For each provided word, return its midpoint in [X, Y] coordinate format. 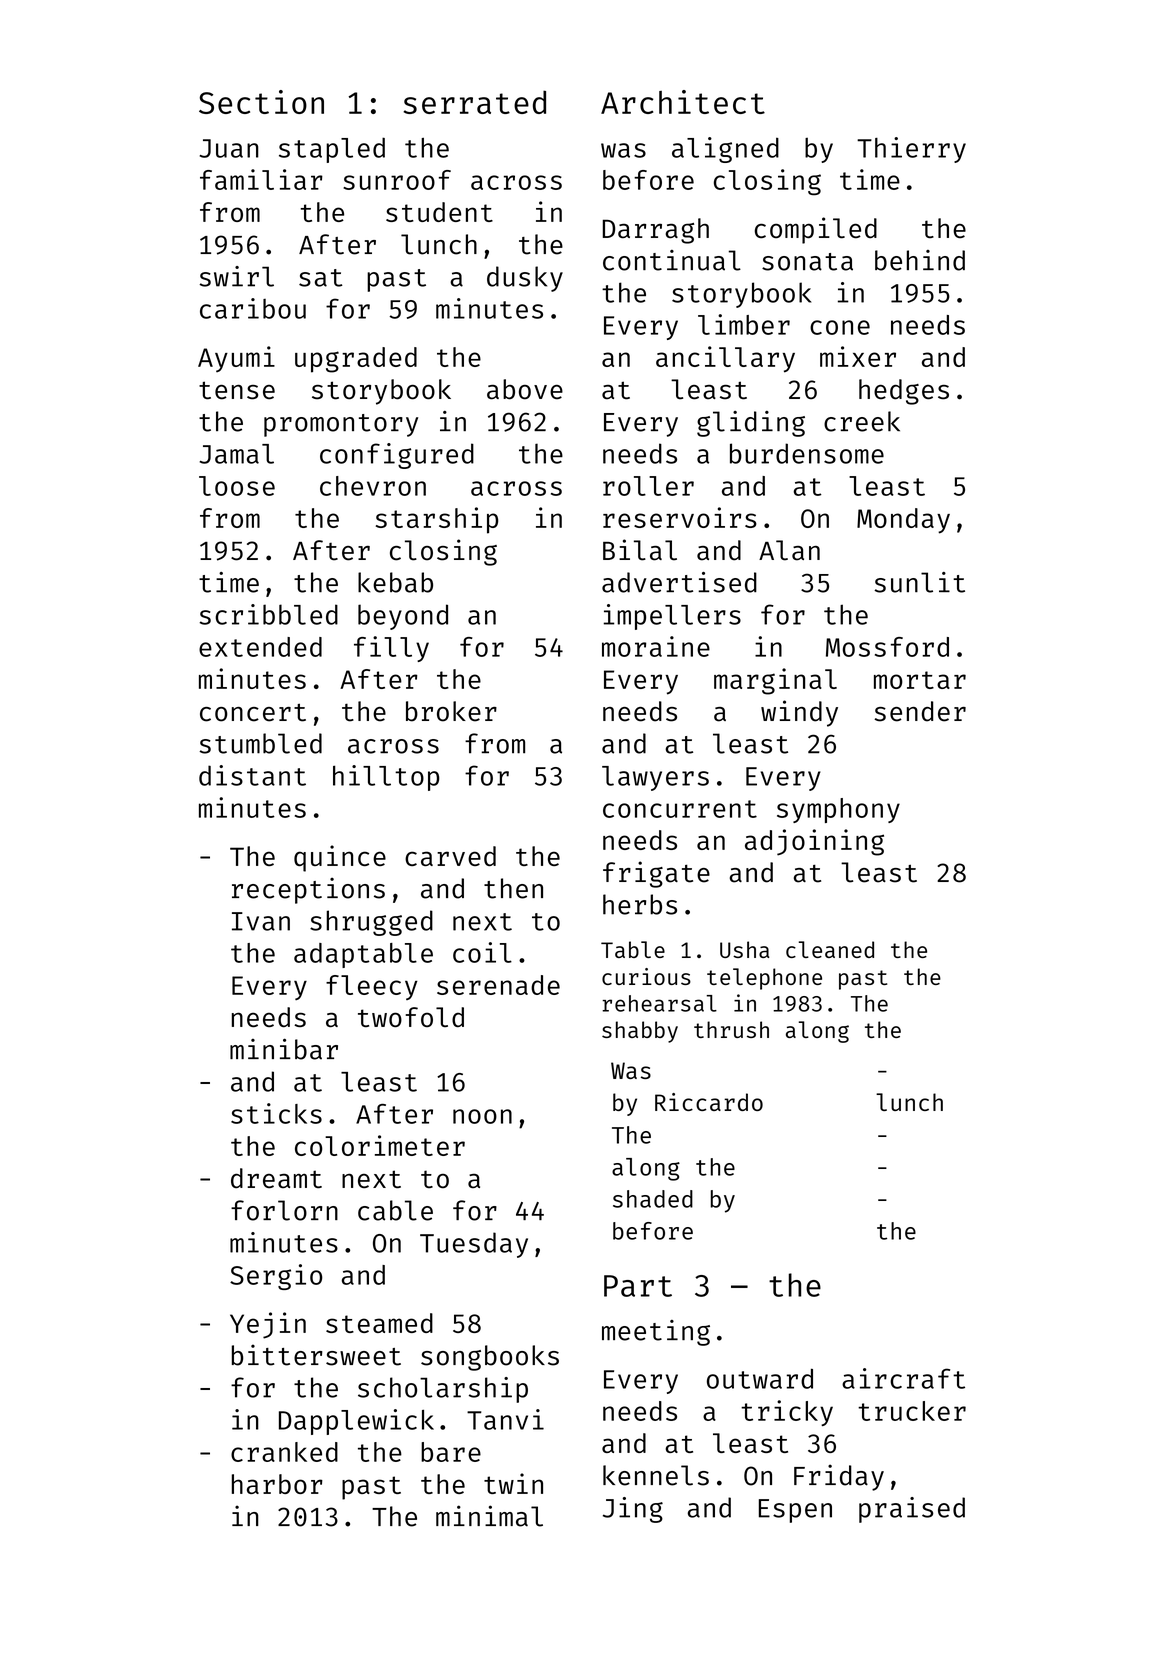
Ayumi [236, 359]
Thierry [911, 150]
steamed [379, 1323]
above [525, 389]
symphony [838, 810]
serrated [474, 102]
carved [450, 856]
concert [253, 712]
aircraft [903, 1378]
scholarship [443, 1390]
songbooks [490, 1358]
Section [261, 102]
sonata [807, 262]
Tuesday [474, 1245]
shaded [653, 1199]
